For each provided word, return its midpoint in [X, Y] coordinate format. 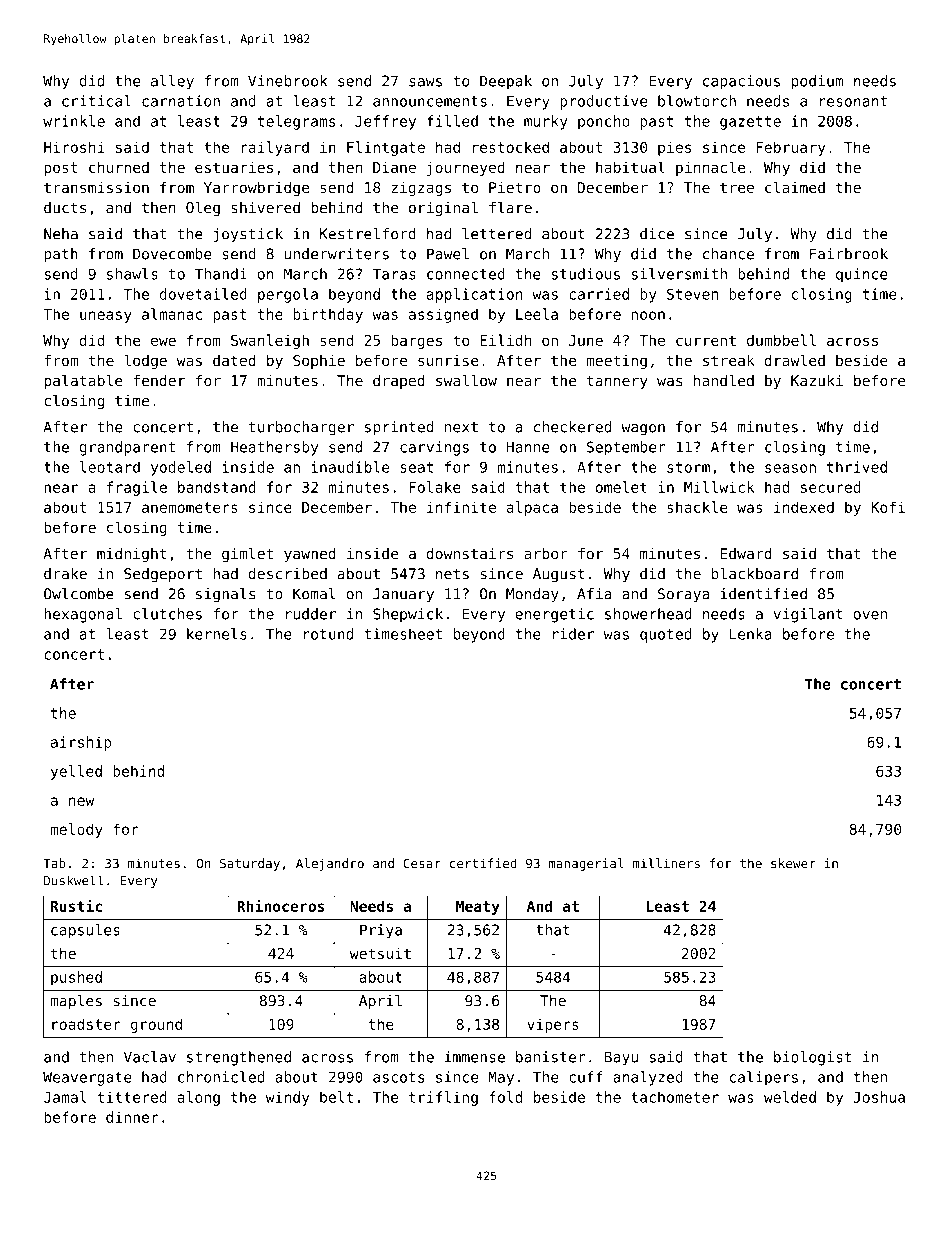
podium [817, 82]
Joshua [879, 1097]
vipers [553, 1025]
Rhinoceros [281, 905]
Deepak [506, 82]
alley [172, 82]
